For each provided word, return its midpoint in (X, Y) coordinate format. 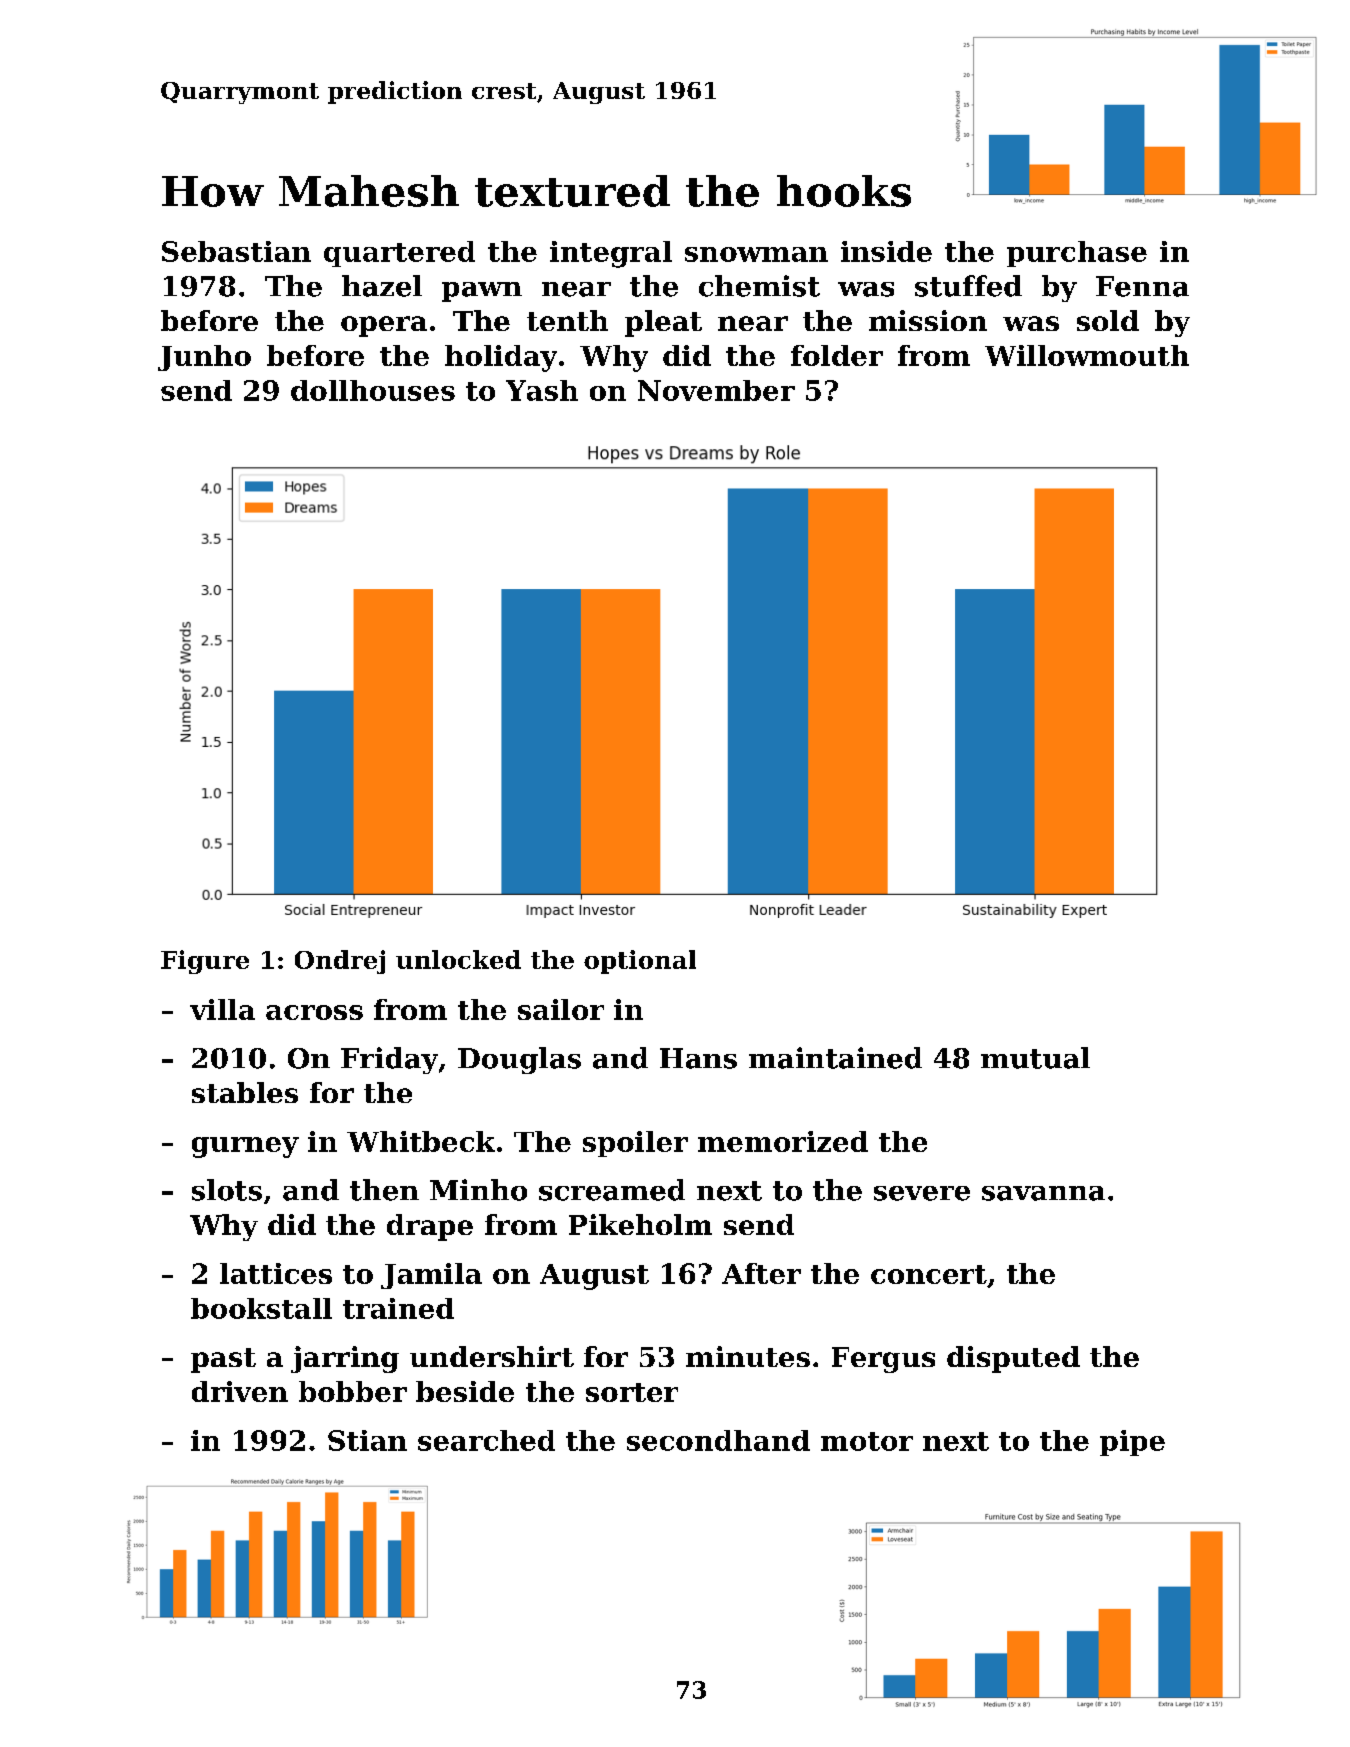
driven (240, 1391)
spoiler (635, 1144)
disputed (1013, 1359)
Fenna (1142, 286)
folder (837, 355)
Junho (204, 358)
